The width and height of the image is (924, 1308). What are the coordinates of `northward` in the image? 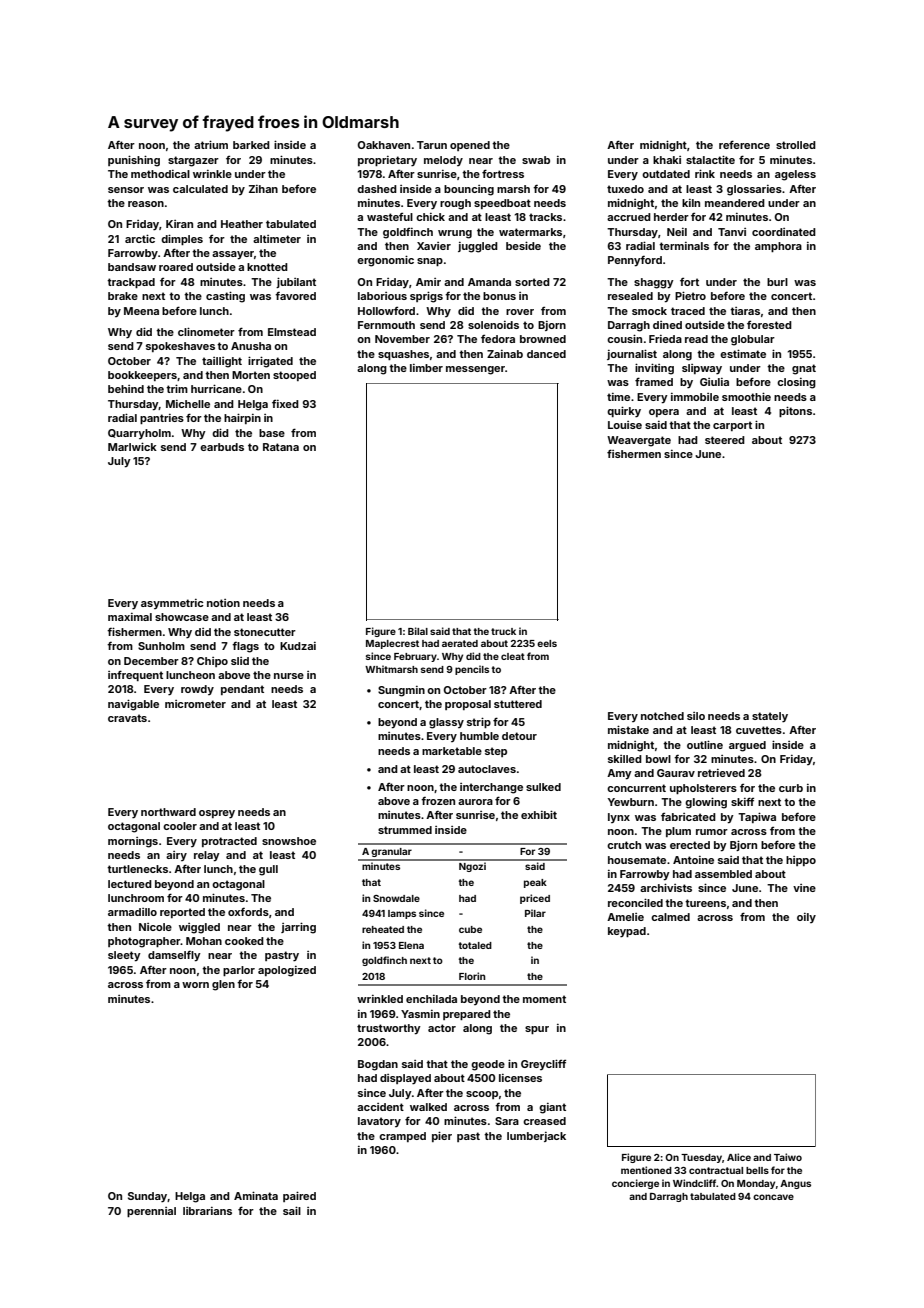 It's located at (168, 812).
